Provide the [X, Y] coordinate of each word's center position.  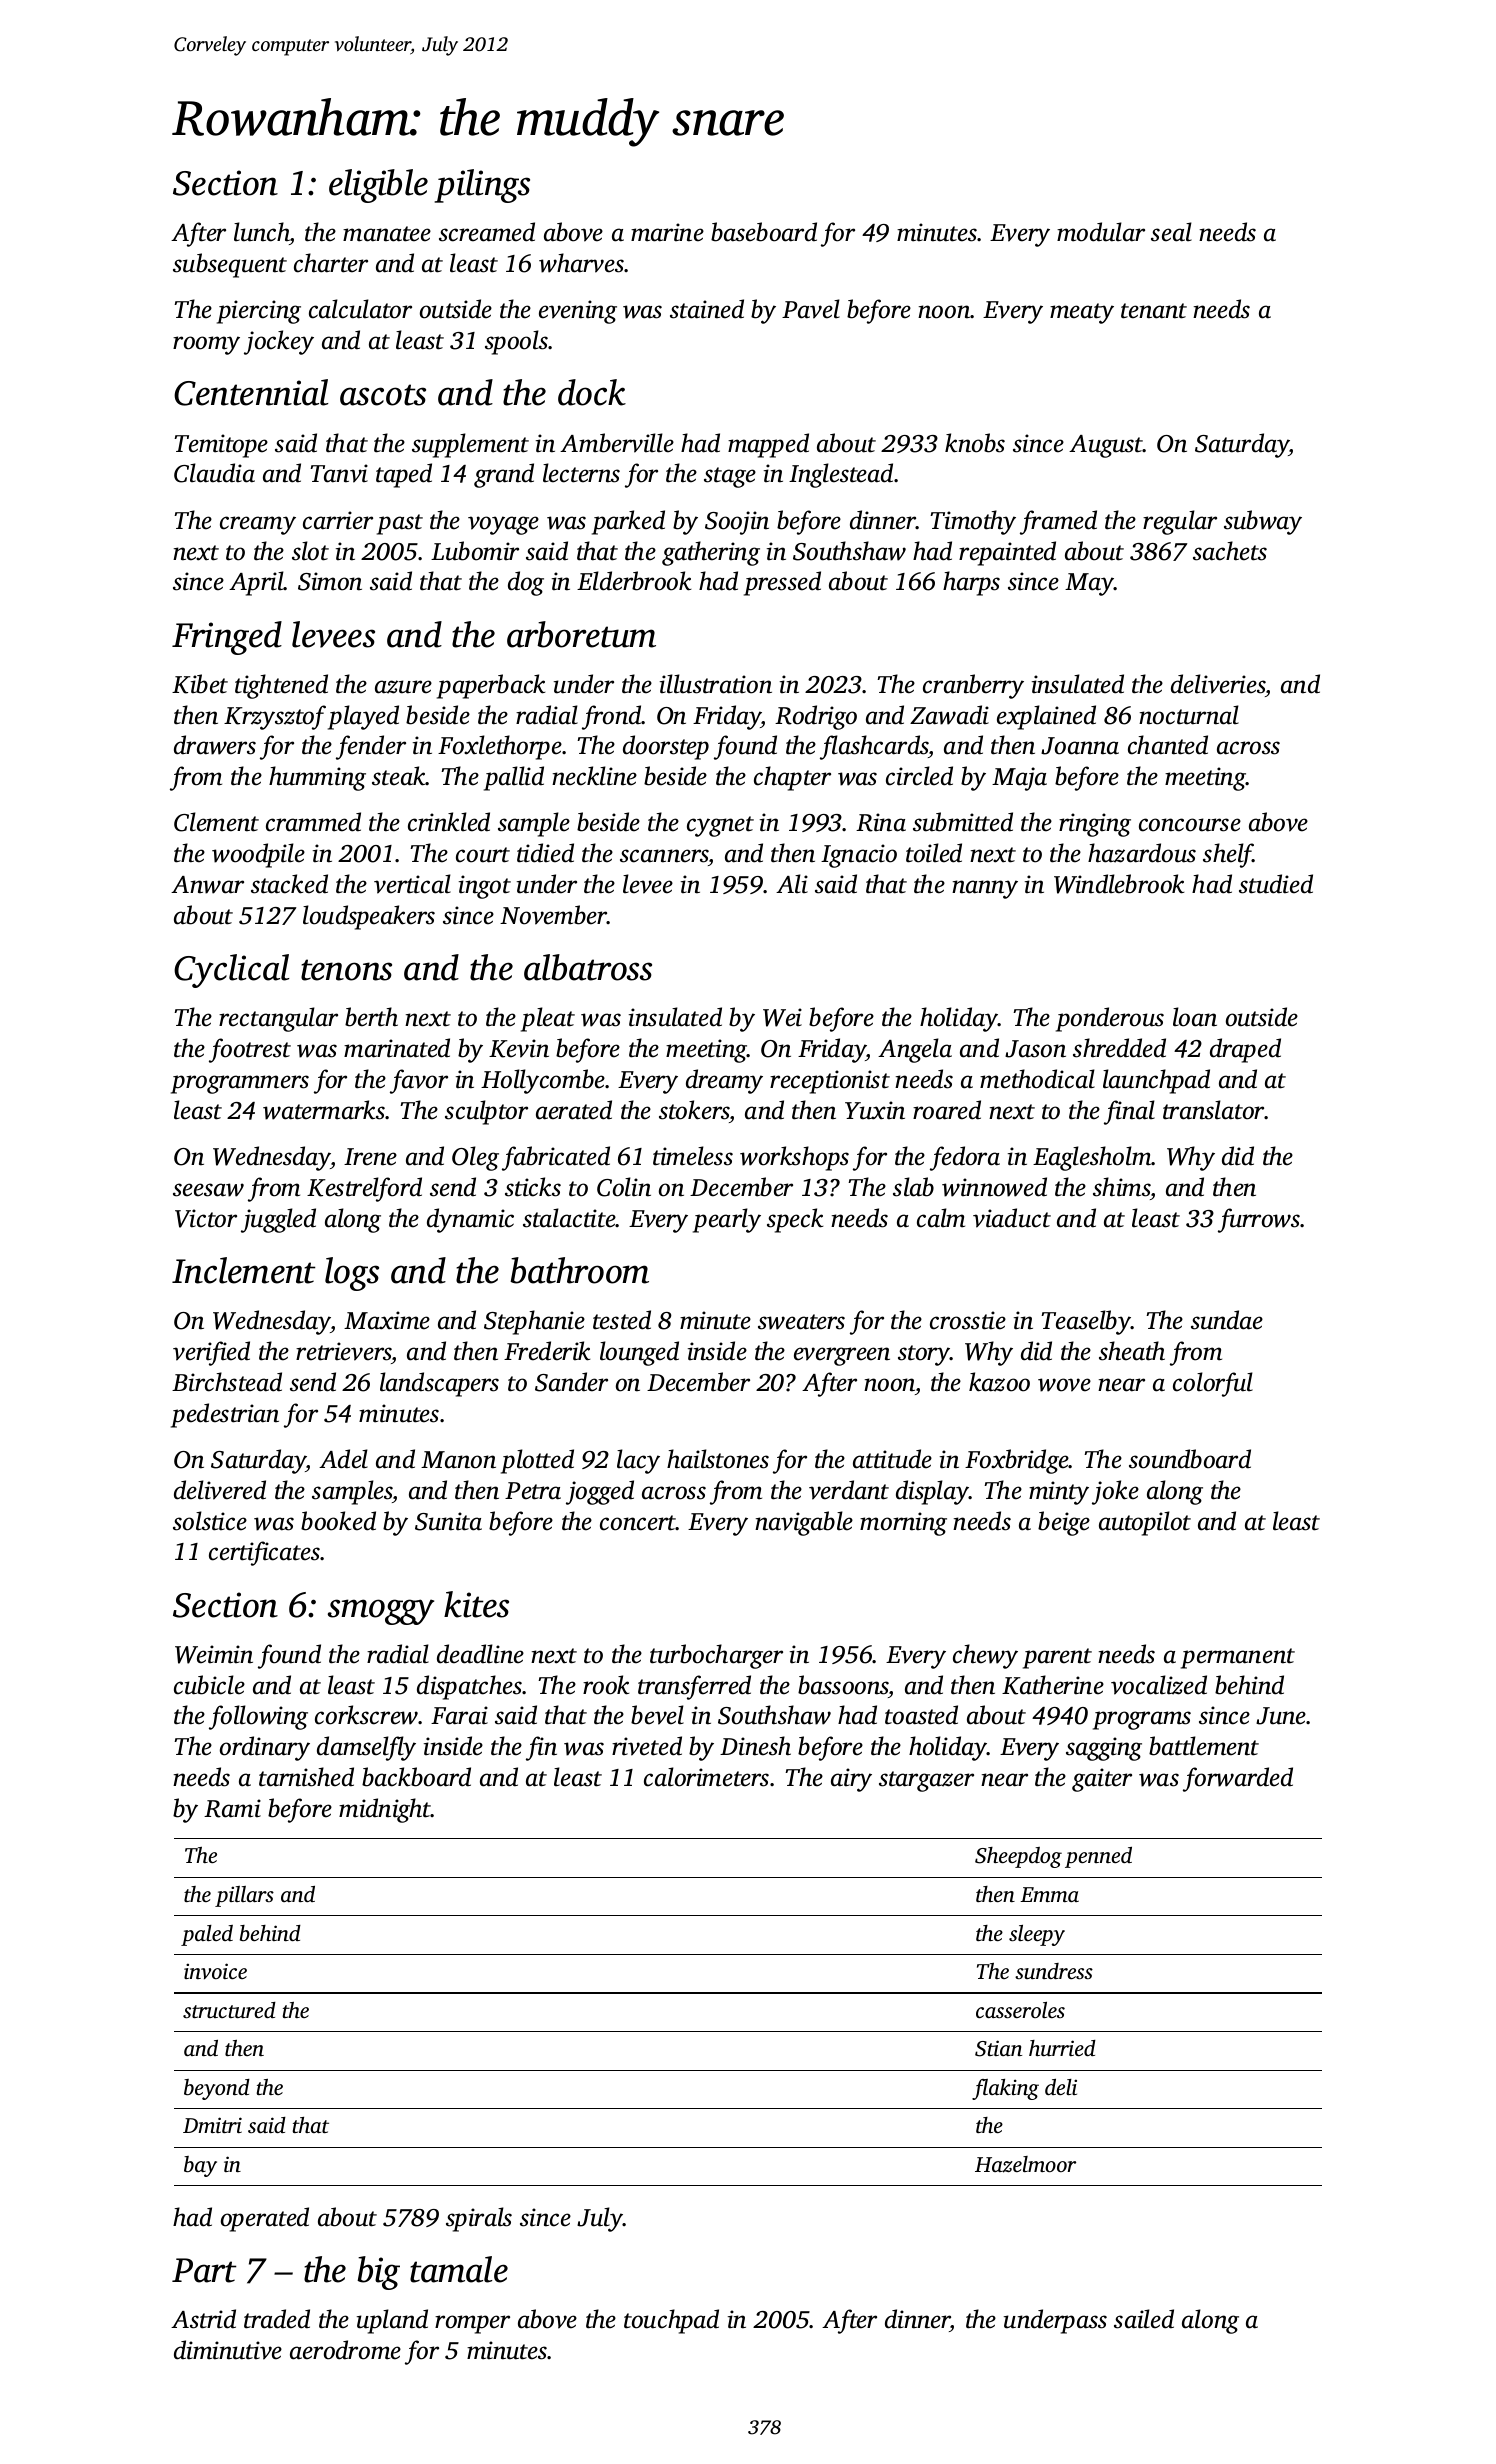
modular [1101, 232]
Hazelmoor [1025, 2164]
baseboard [764, 232]
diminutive [228, 2350]
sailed [1144, 2319]
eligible [378, 186]
